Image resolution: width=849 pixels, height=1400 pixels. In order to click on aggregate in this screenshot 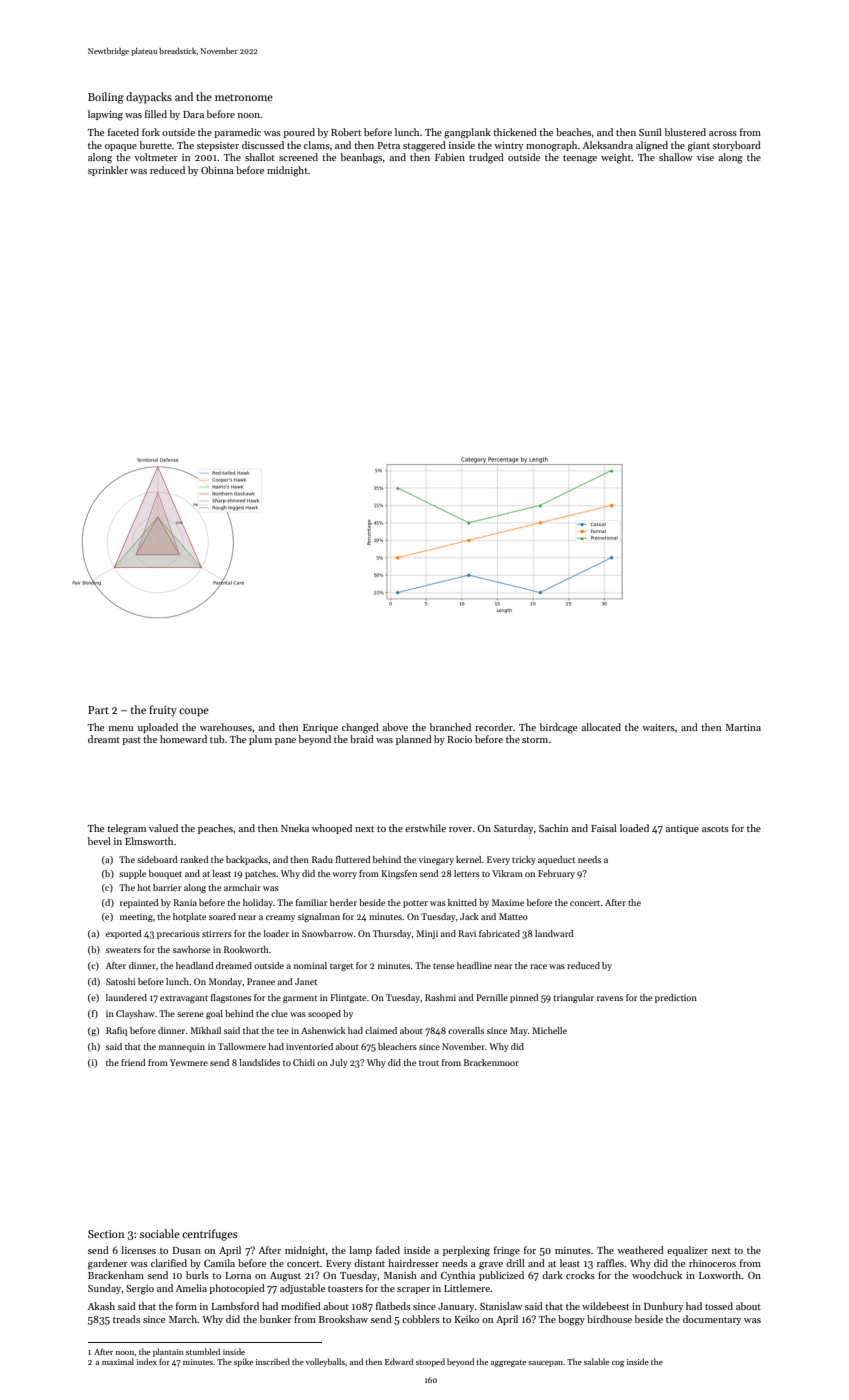, I will do `click(508, 1363)`.
